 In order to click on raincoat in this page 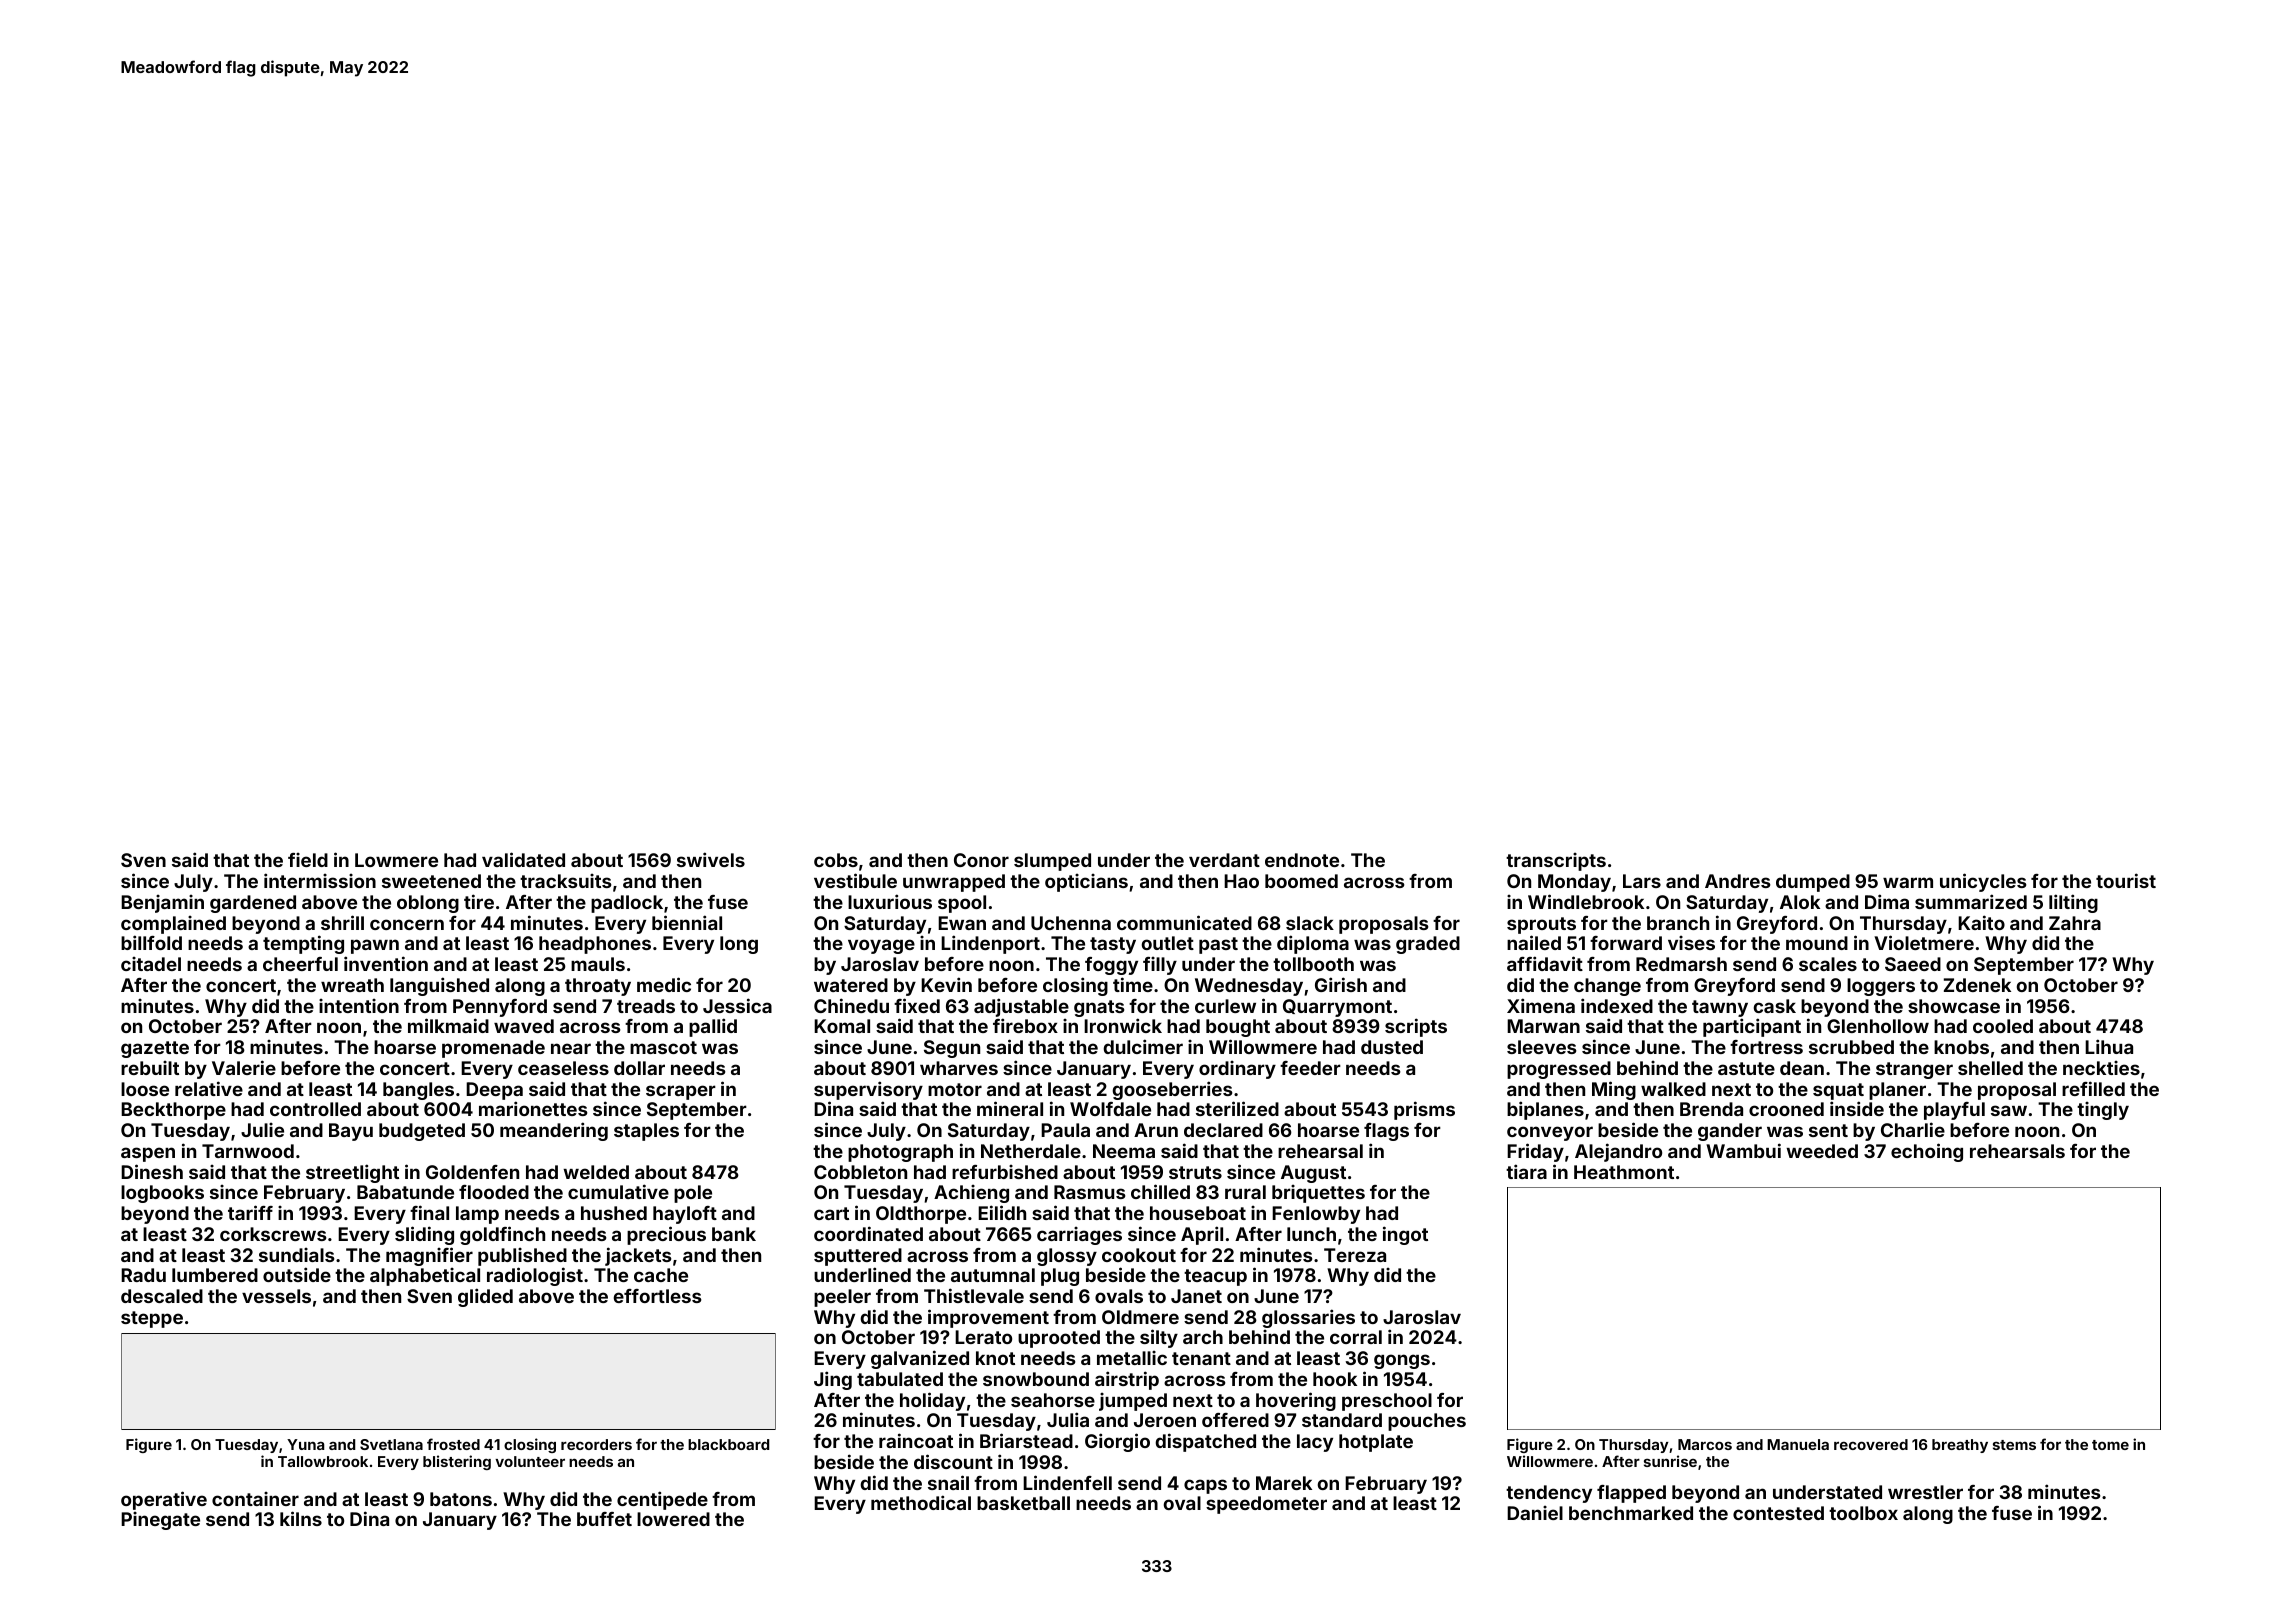, I will do `click(916, 1440)`.
